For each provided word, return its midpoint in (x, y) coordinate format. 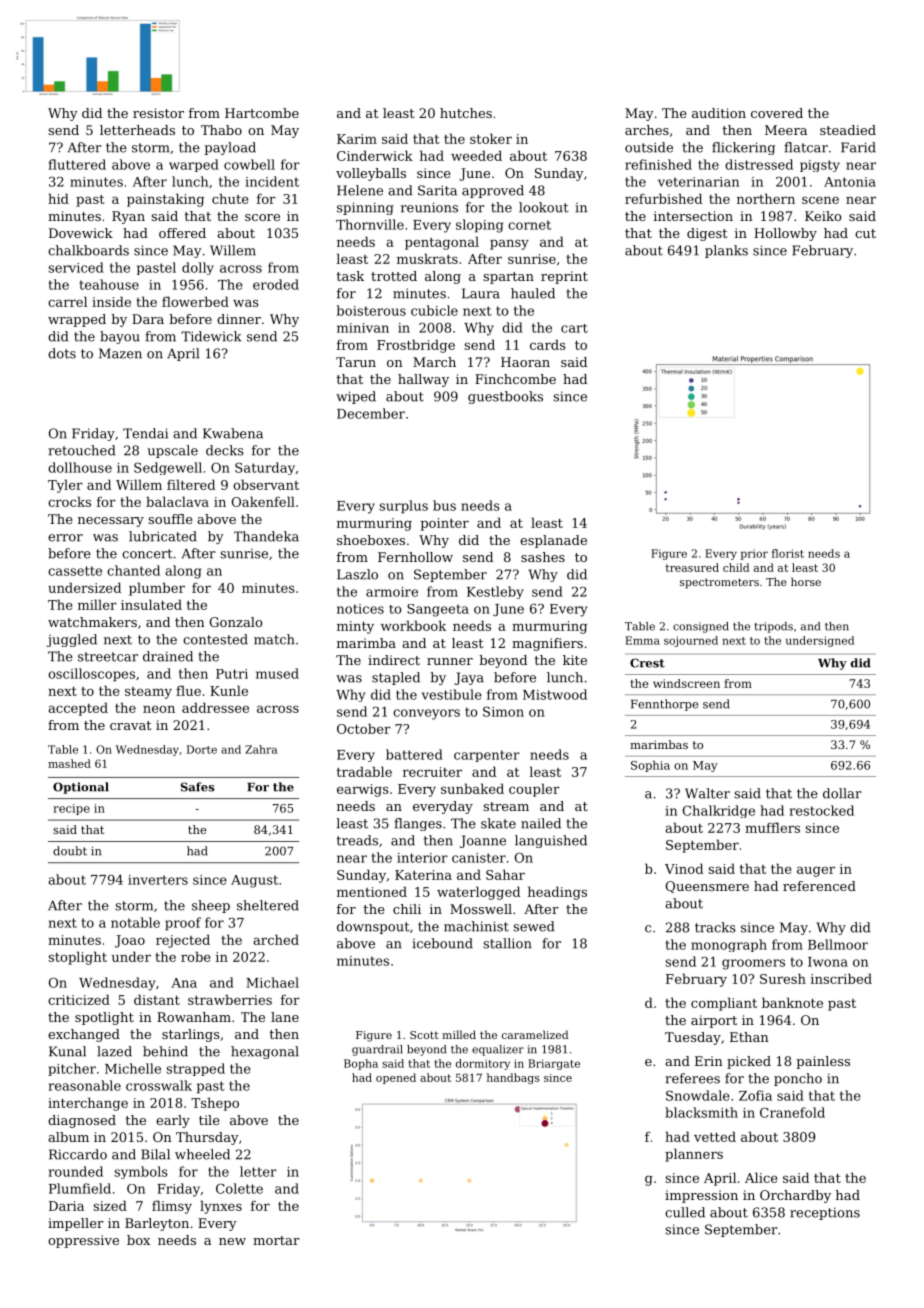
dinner (239, 319)
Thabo (221, 130)
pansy (509, 244)
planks (726, 251)
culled (685, 1212)
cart (574, 328)
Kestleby (495, 592)
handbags (513, 1078)
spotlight (104, 1018)
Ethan (749, 1037)
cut (865, 233)
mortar (276, 1240)
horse (806, 581)
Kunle (229, 690)
